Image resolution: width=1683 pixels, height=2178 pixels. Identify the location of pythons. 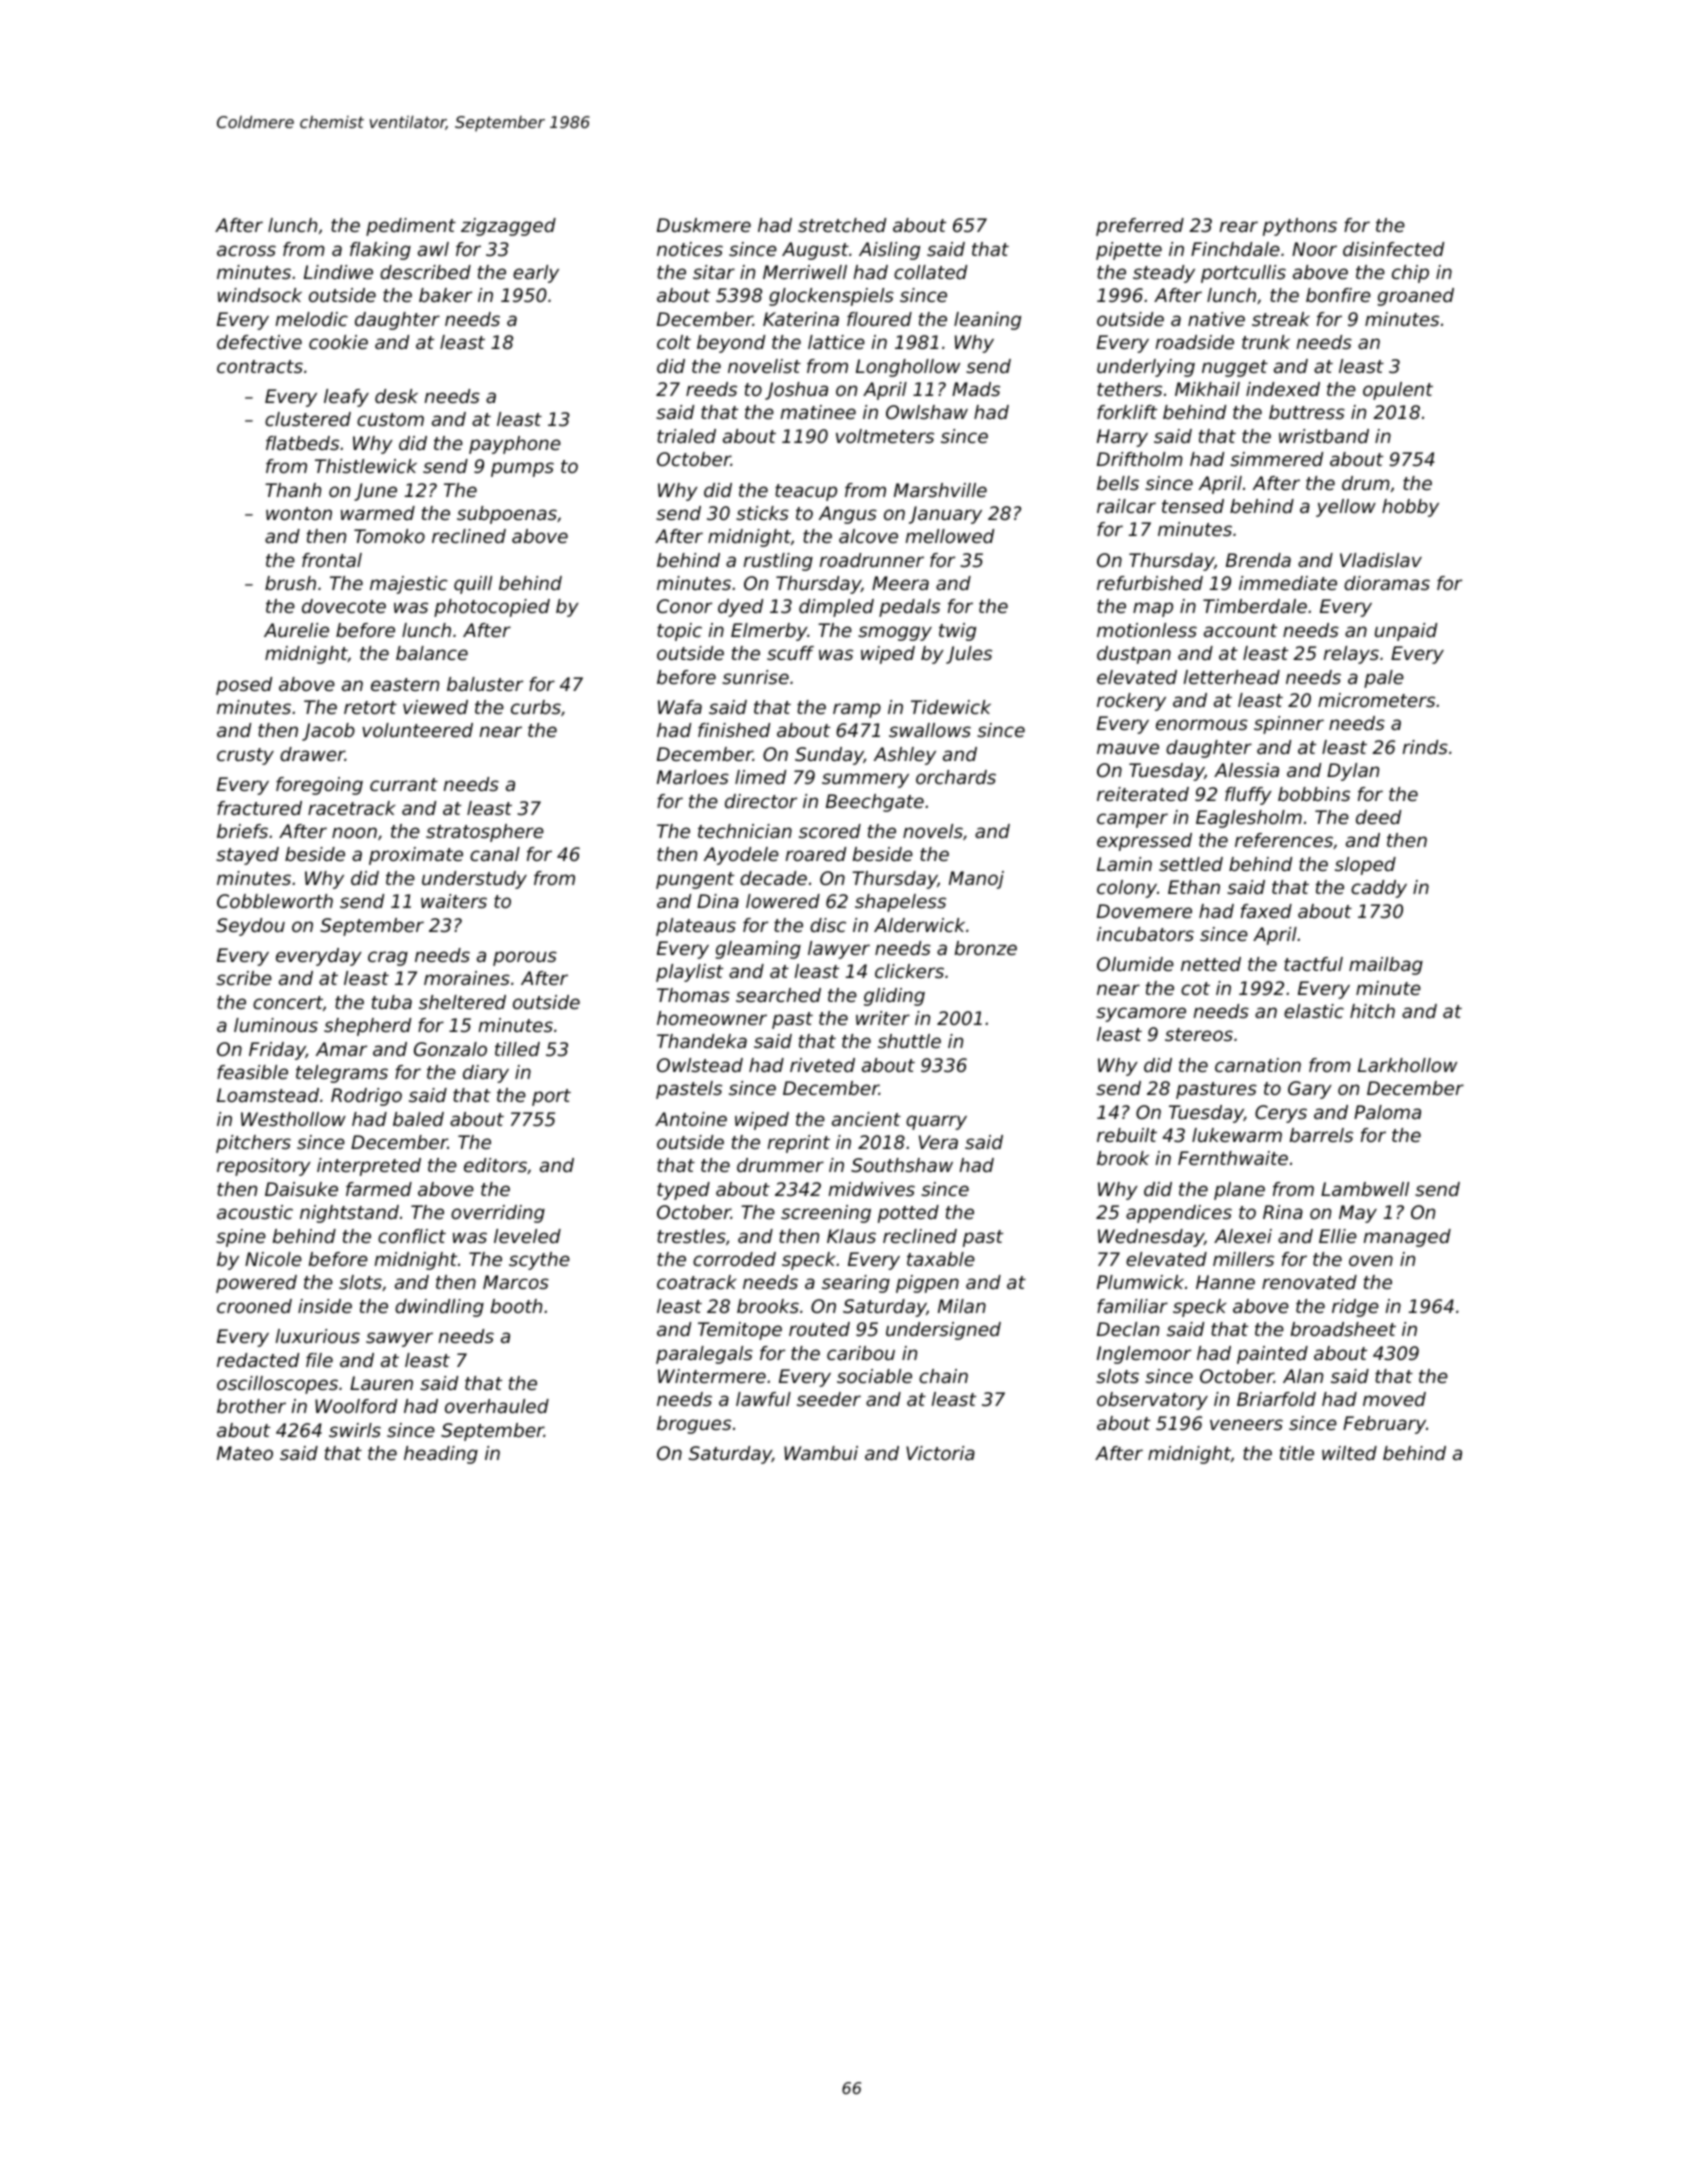
(1300, 227).
